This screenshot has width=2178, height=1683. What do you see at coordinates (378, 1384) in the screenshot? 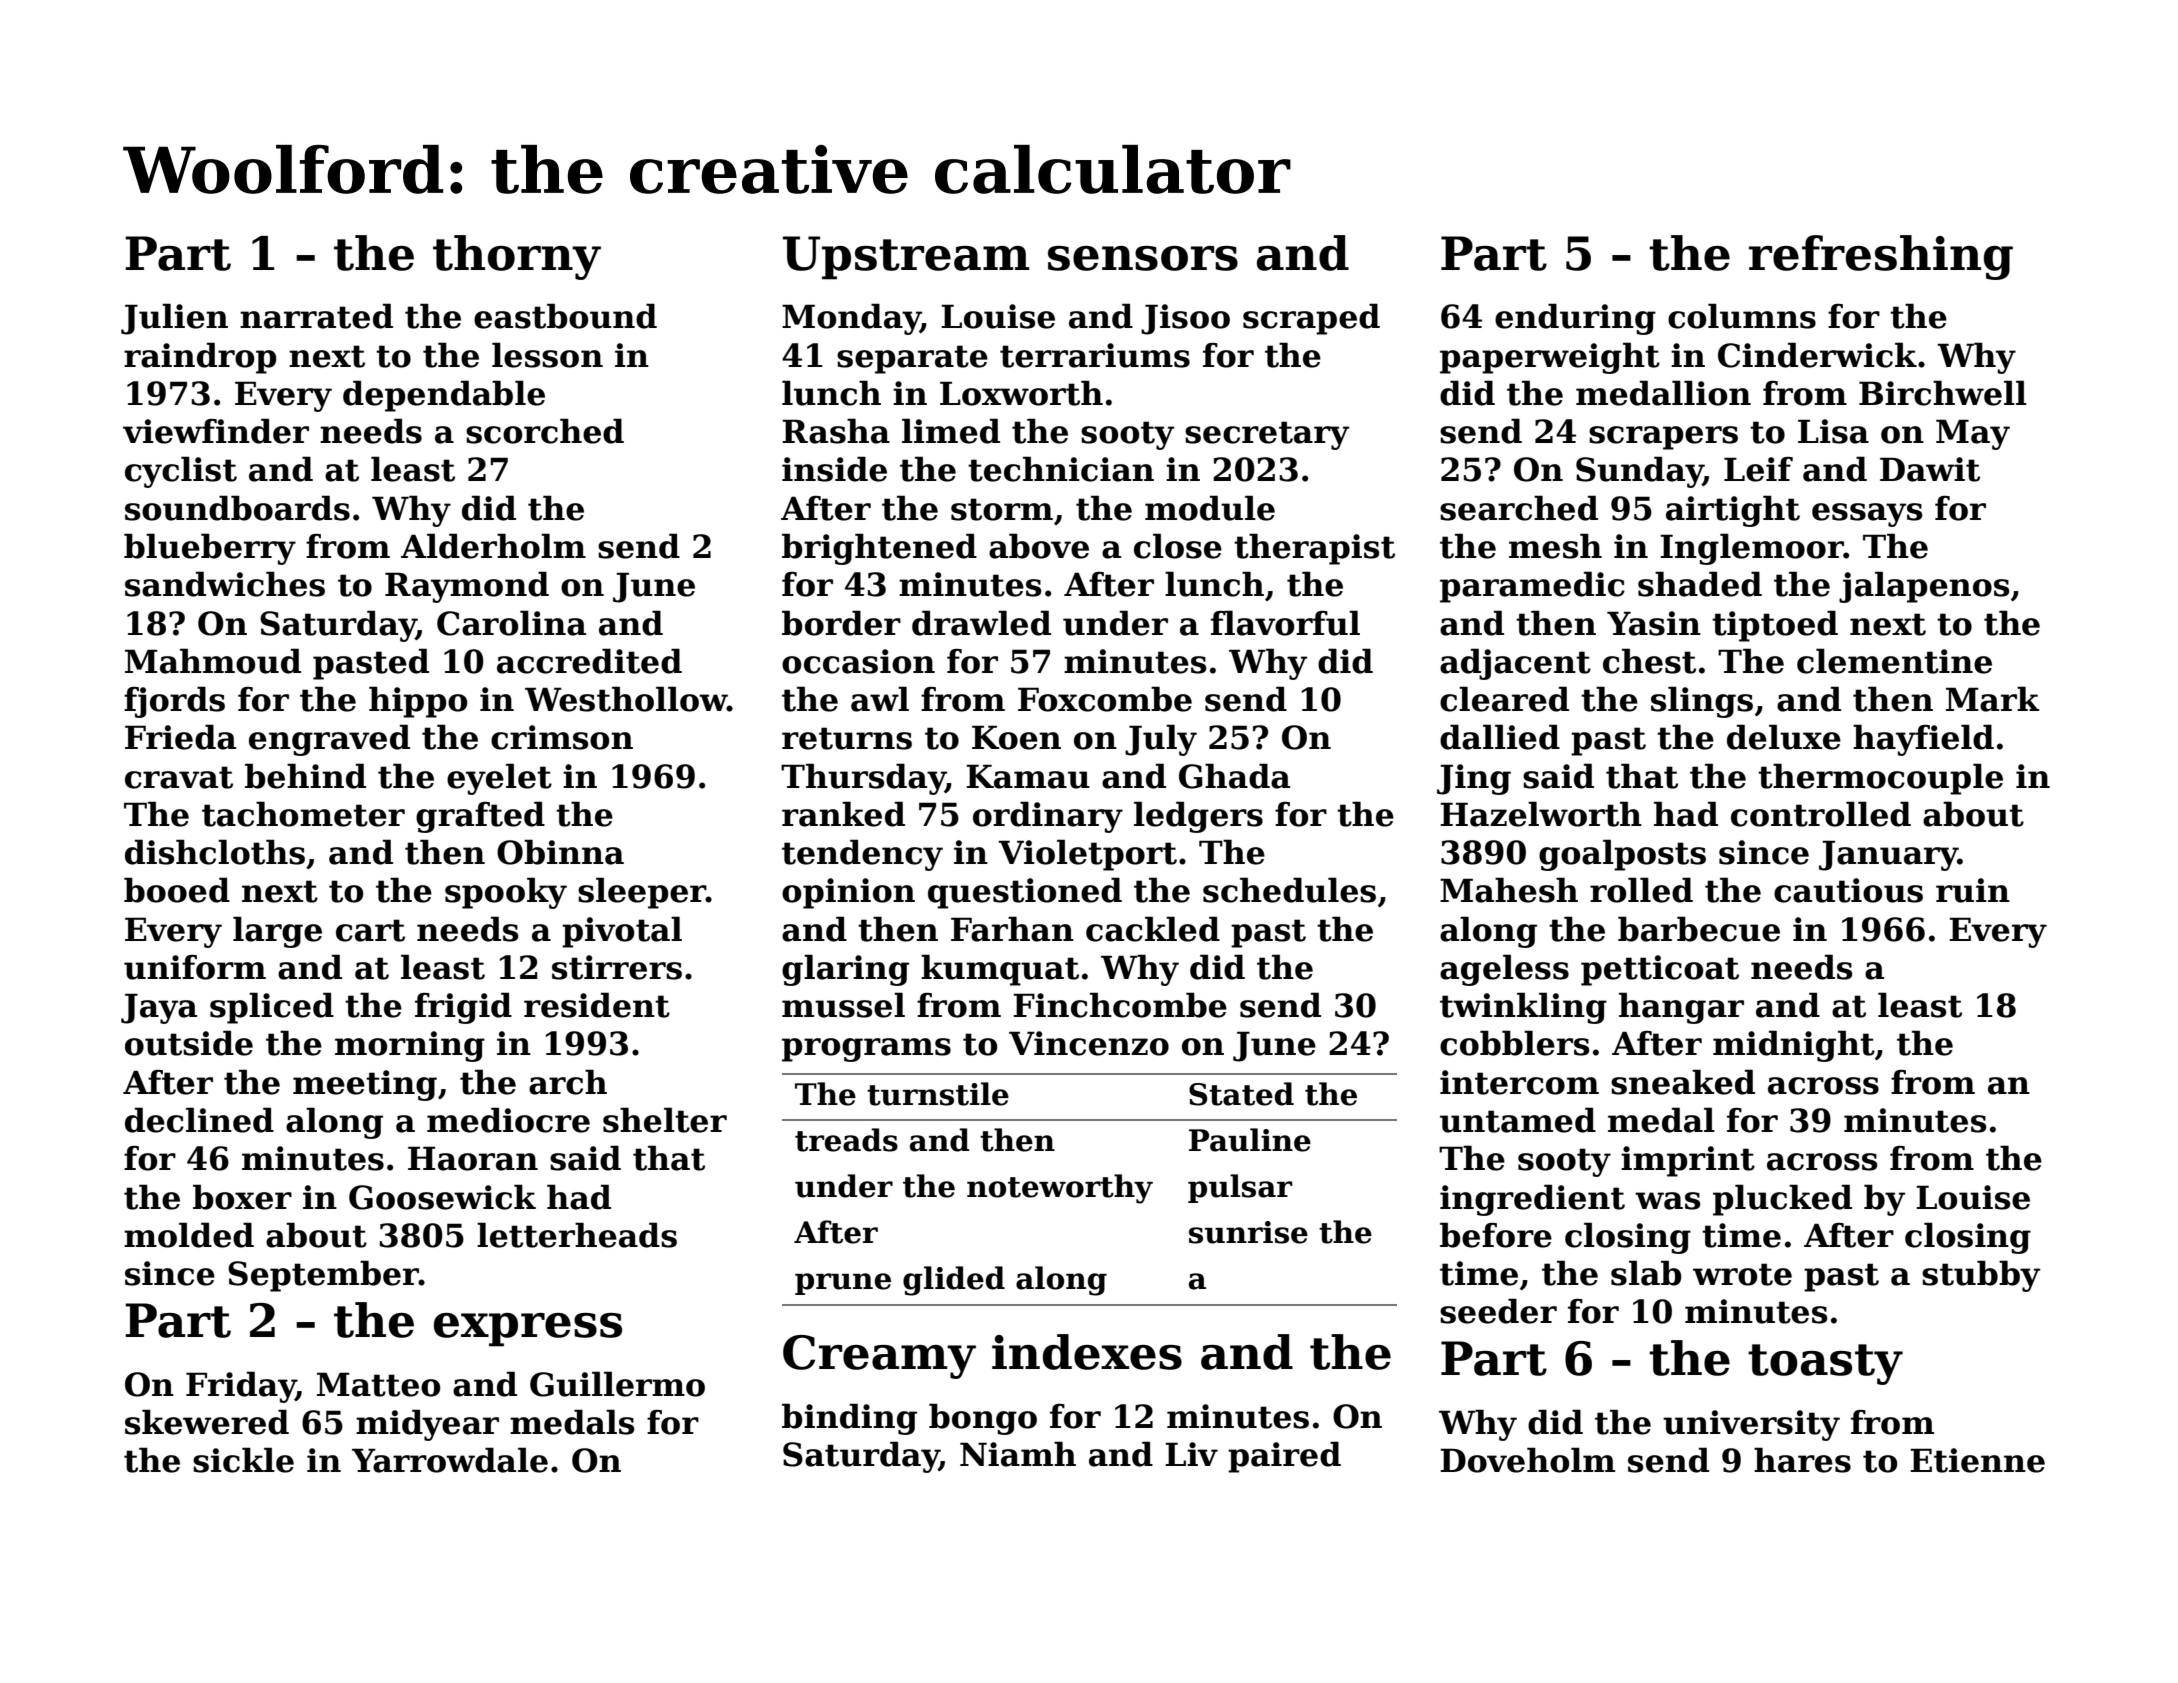
I see `Matteo` at bounding box center [378, 1384].
